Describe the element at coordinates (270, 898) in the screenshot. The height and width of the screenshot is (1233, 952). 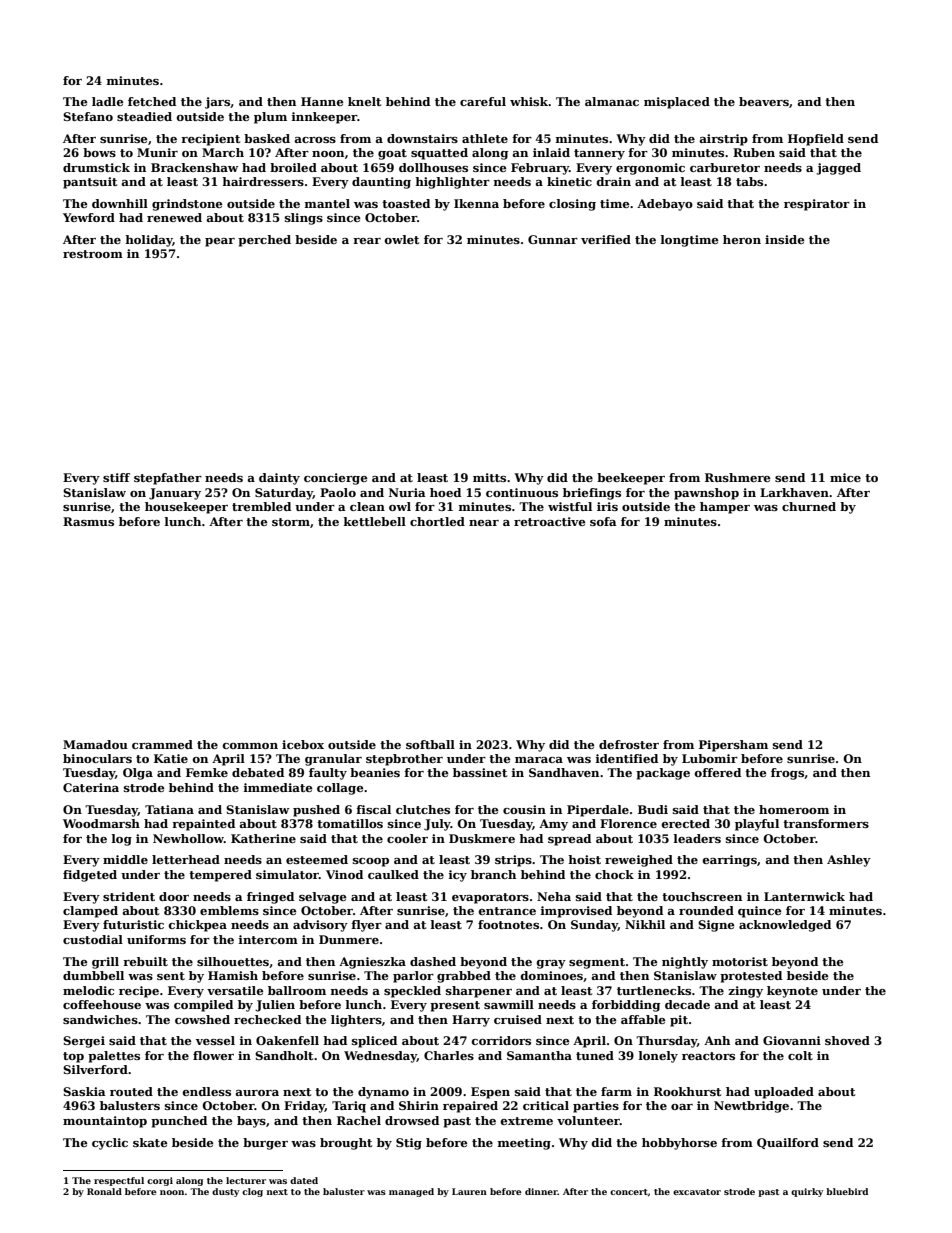
I see `fringed` at that location.
